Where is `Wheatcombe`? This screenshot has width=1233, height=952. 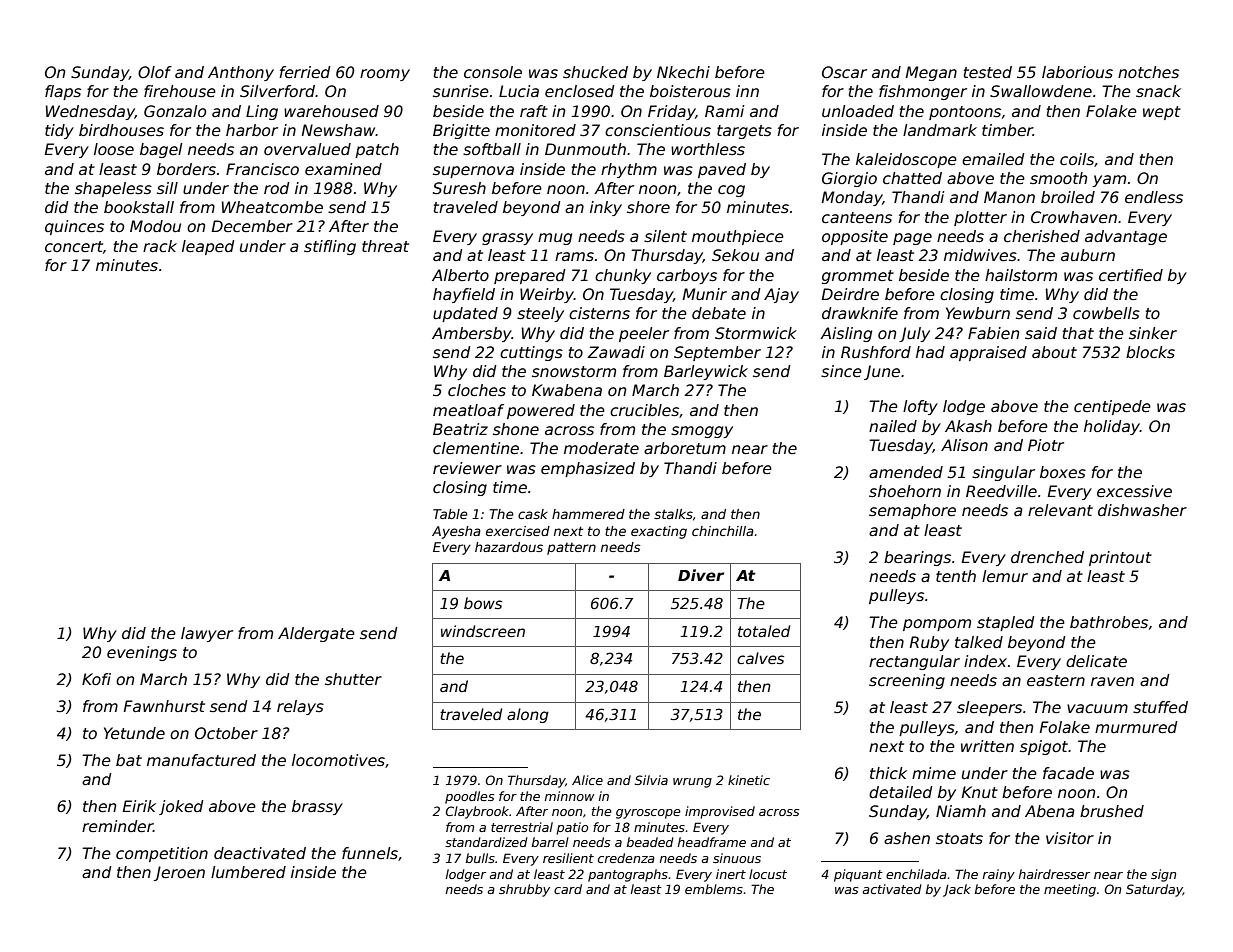
Wheatcombe is located at coordinates (272, 207).
